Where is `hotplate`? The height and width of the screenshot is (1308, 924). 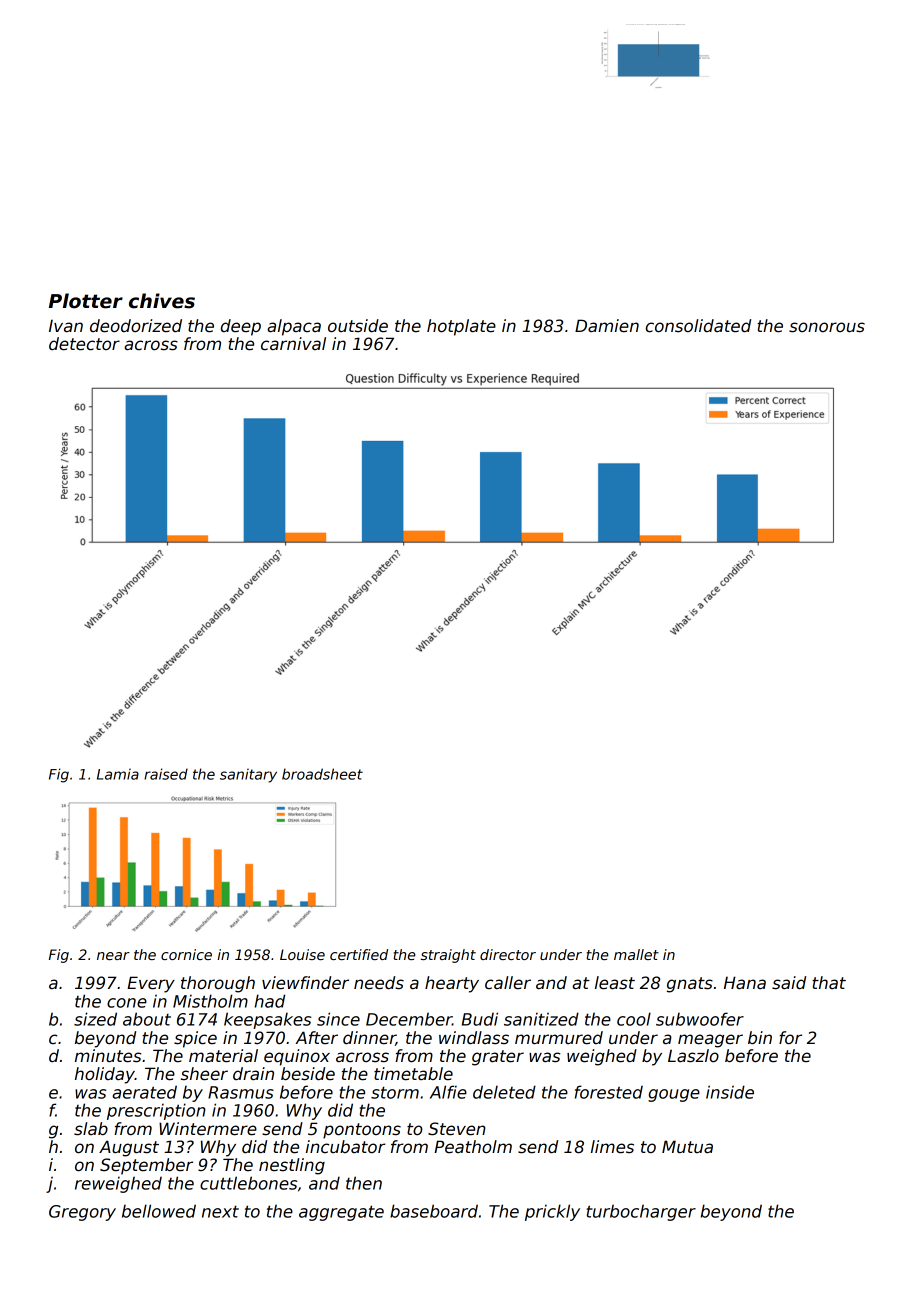
hotplate is located at coordinates (461, 327).
